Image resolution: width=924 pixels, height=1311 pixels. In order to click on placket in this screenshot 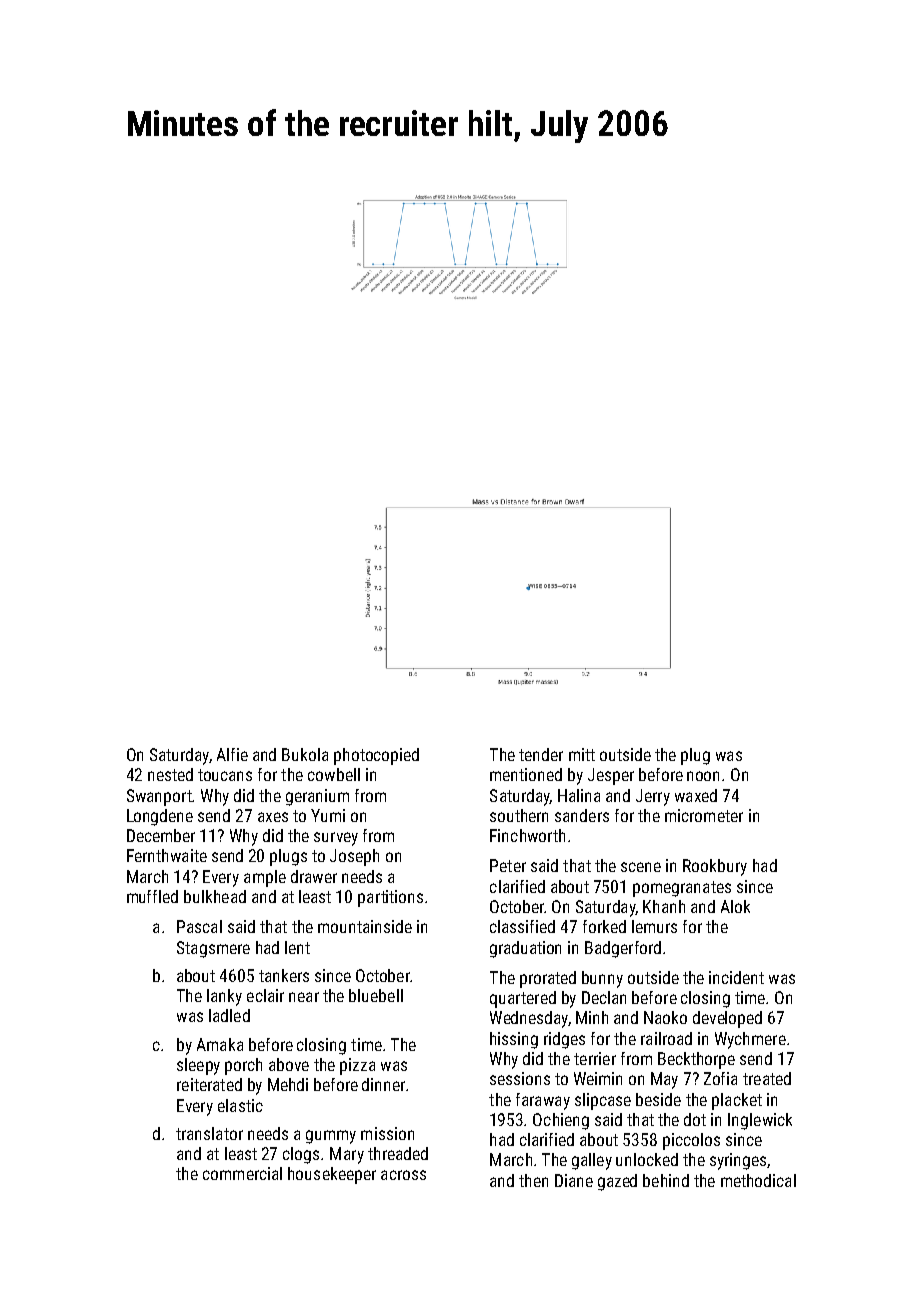, I will do `click(737, 1101)`.
